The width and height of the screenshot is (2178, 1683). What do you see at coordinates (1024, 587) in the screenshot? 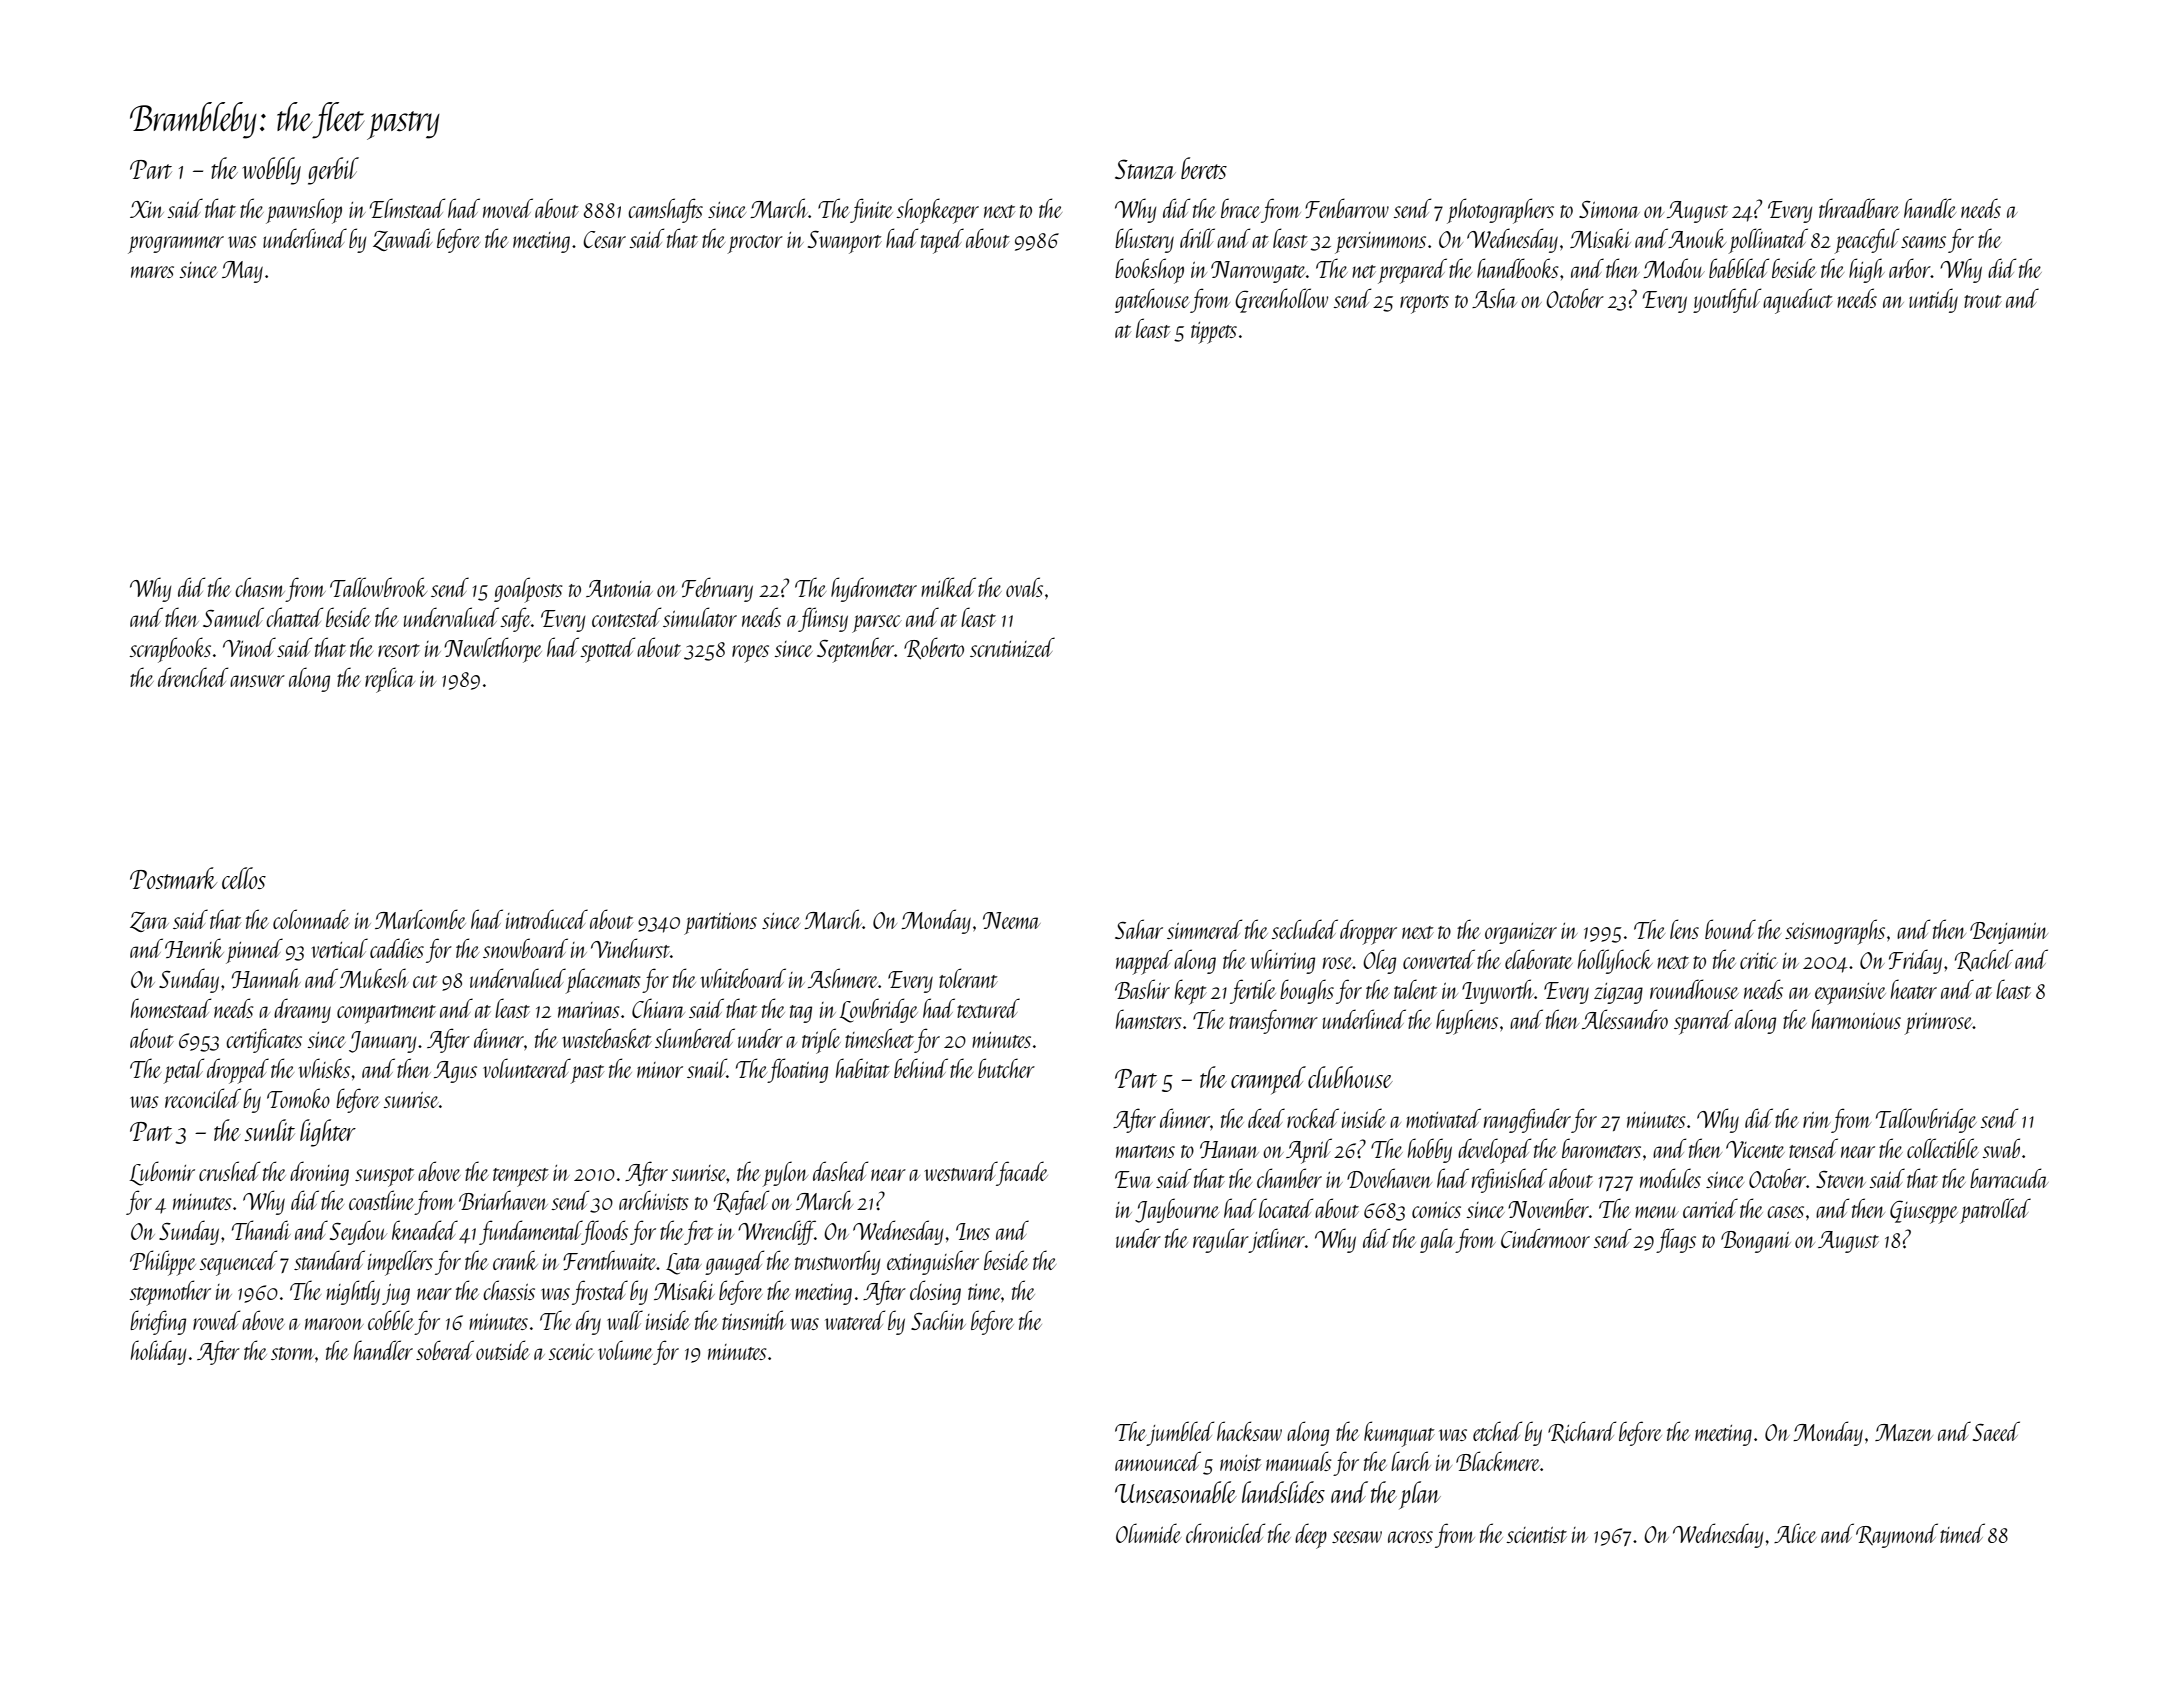
I see `ovals` at bounding box center [1024, 587].
